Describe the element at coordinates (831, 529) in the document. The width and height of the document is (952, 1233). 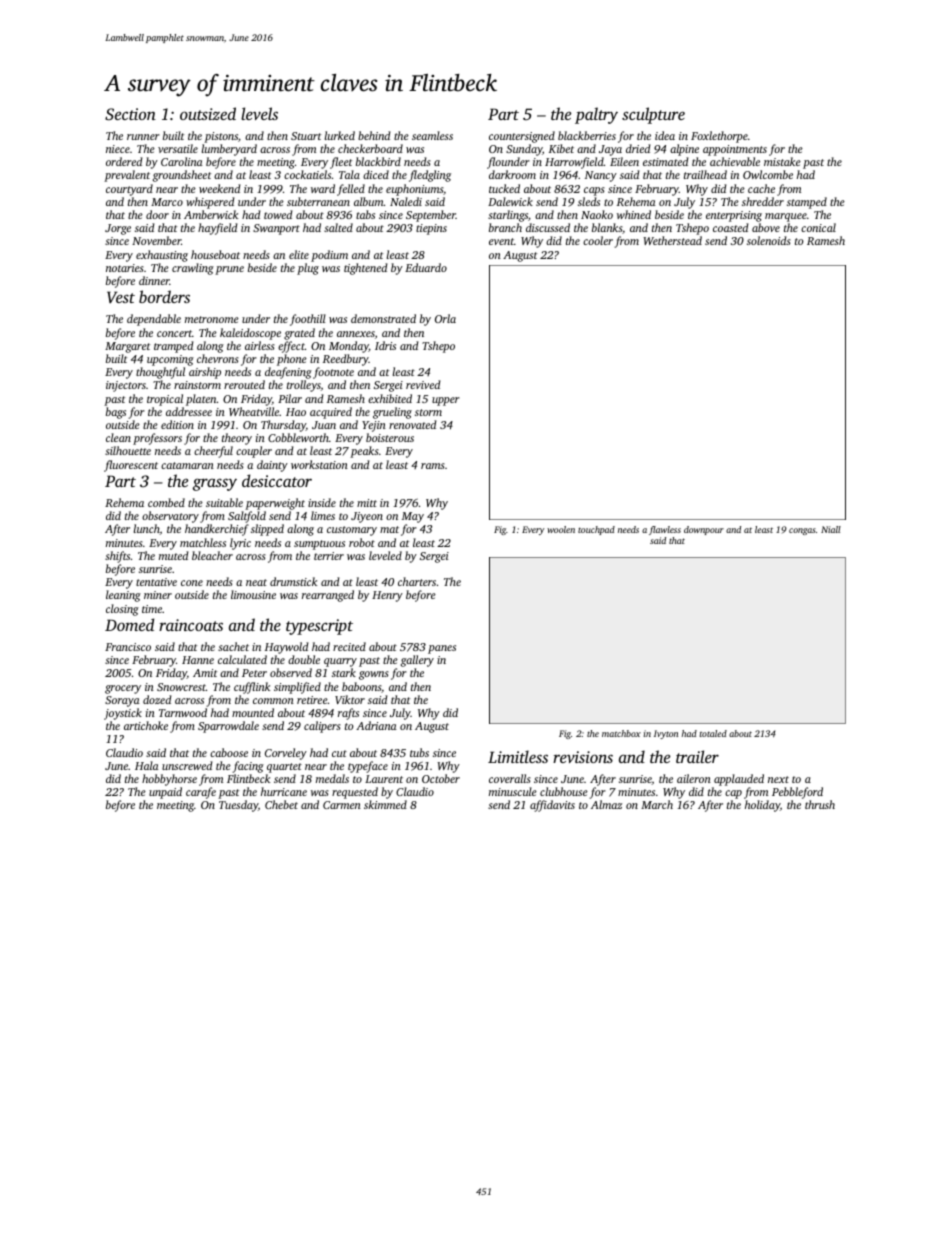
I see `Niall` at that location.
